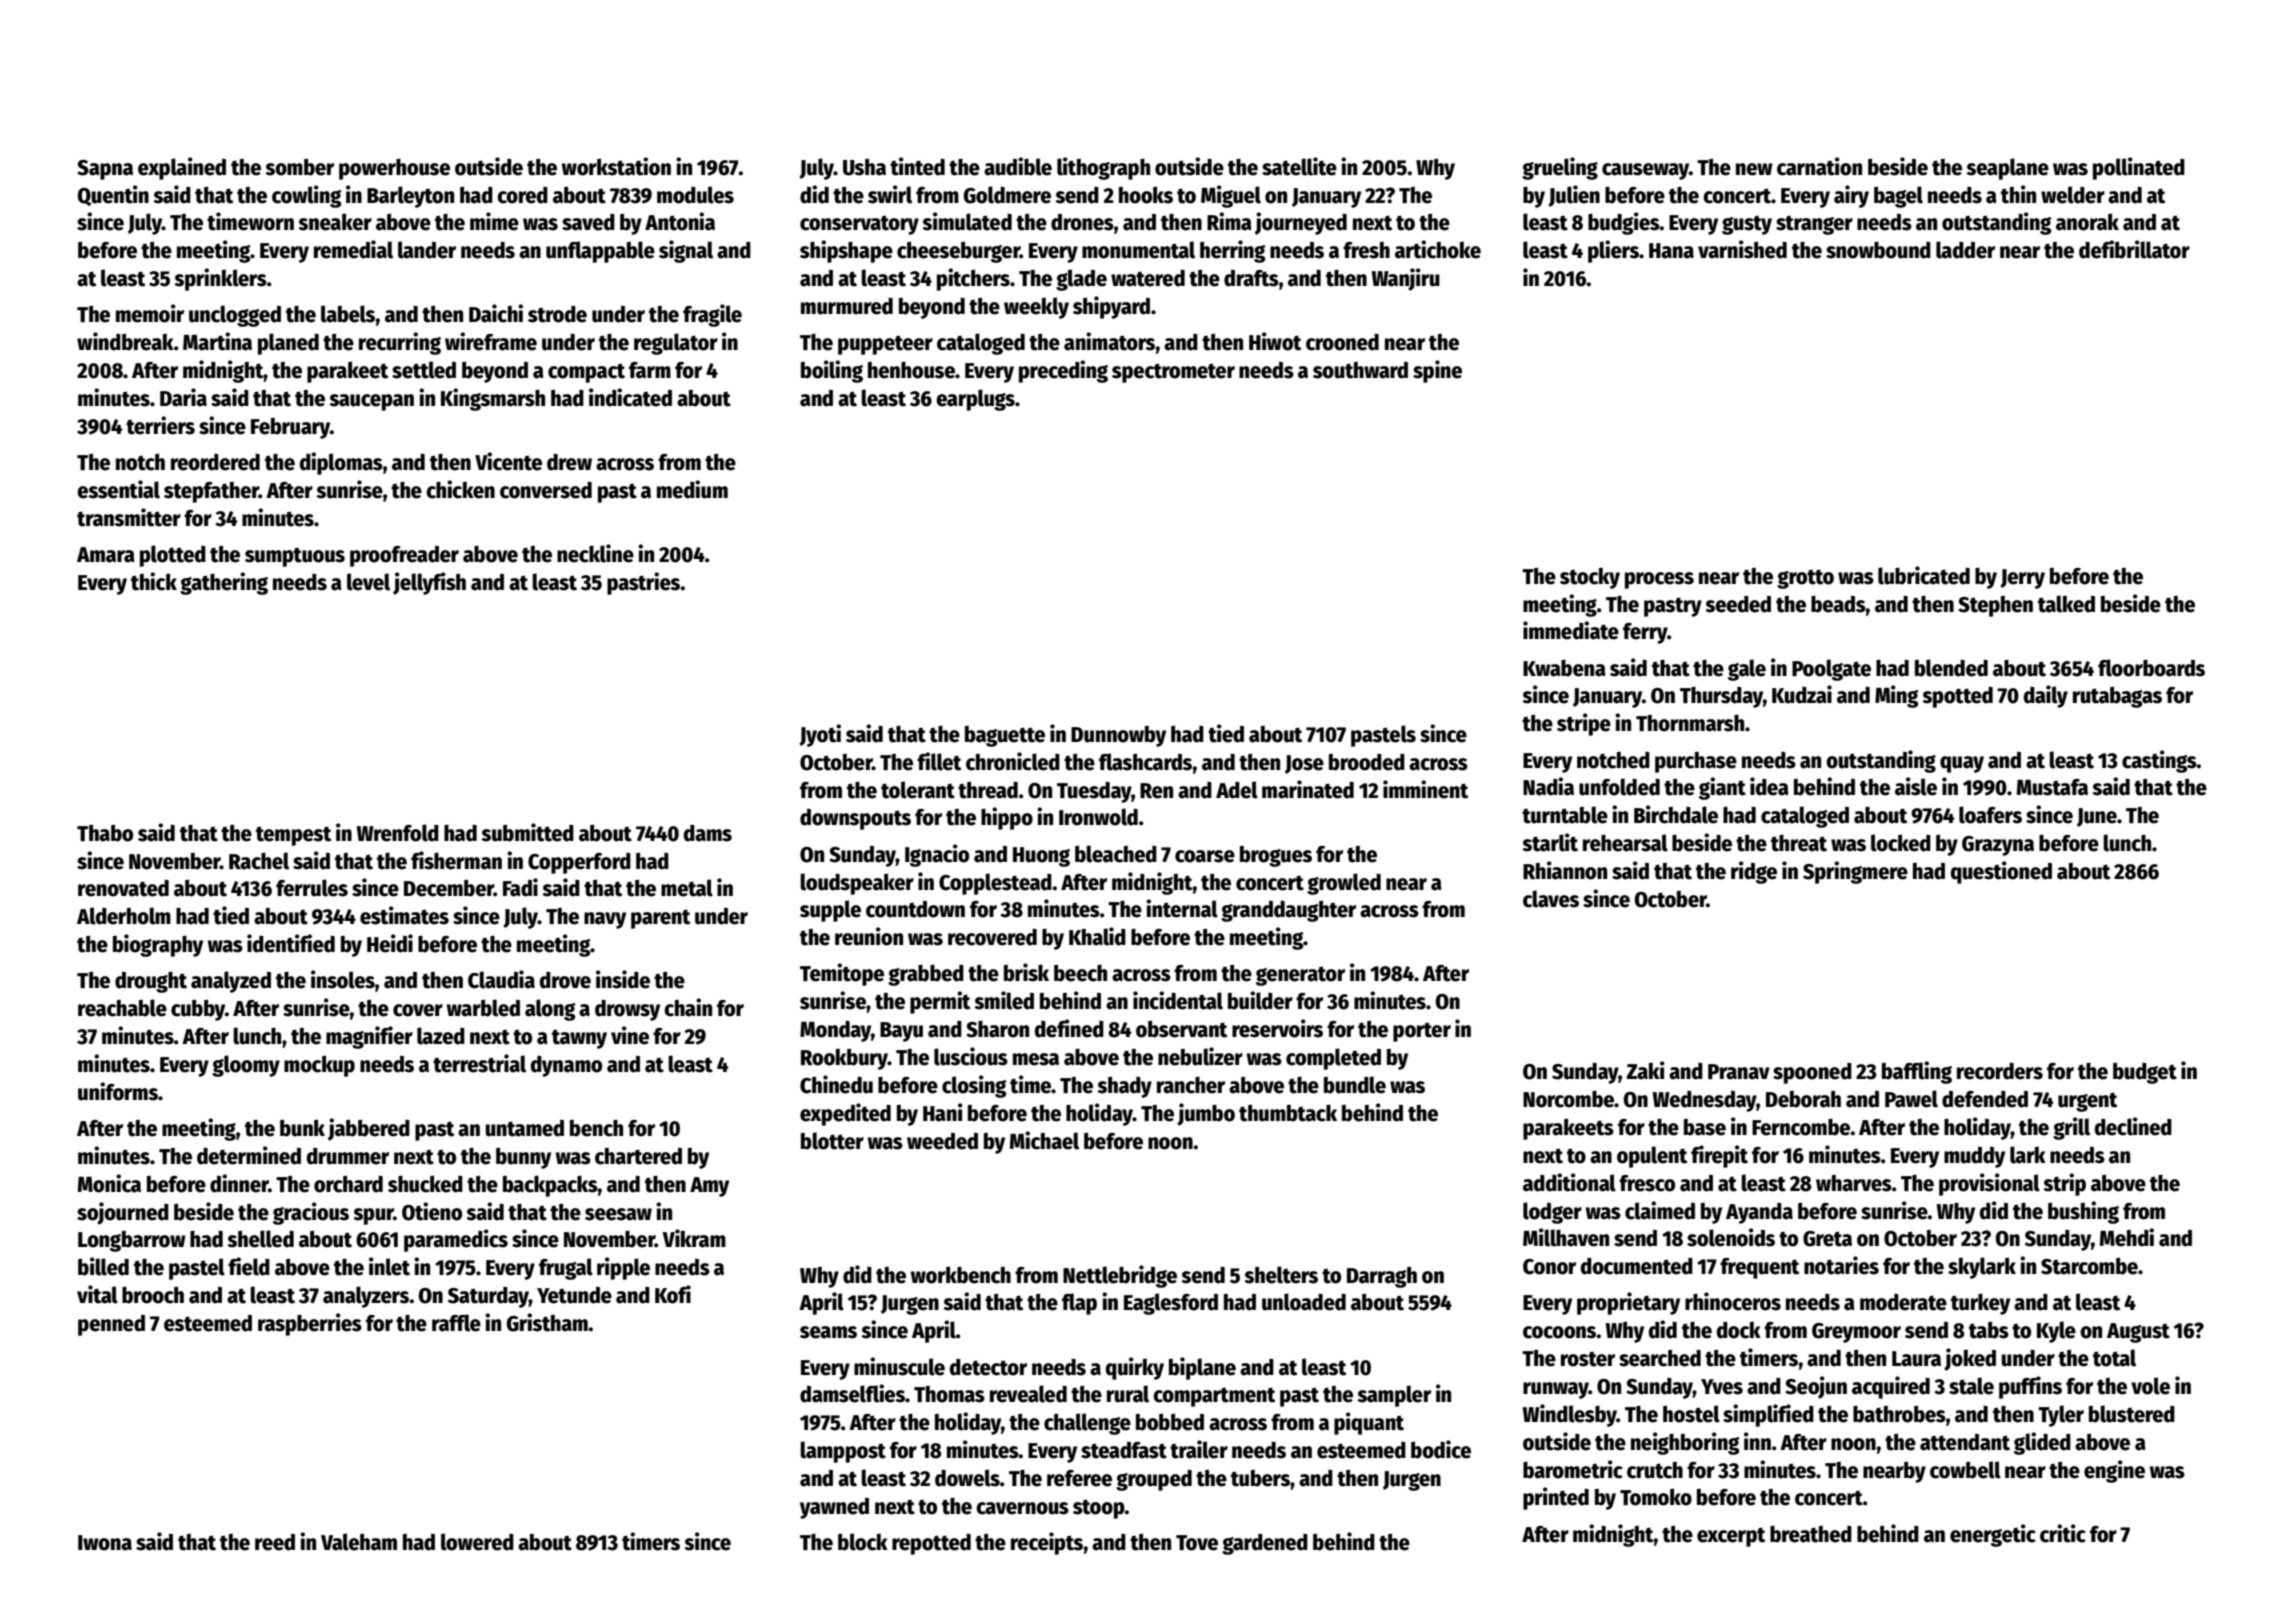 The image size is (2285, 1616). I want to click on granddaughter, so click(1288, 911).
